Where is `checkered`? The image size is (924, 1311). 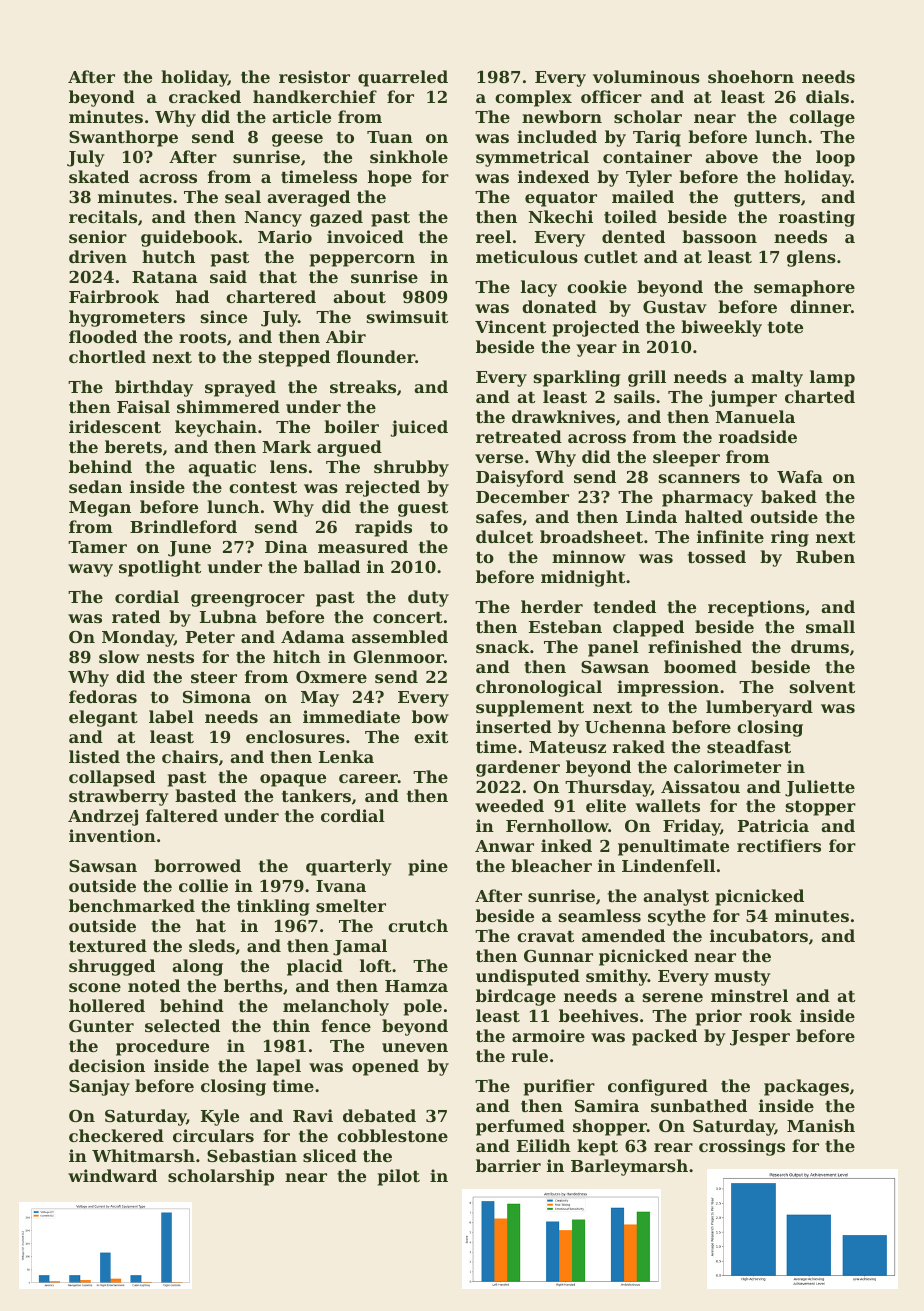
checkered is located at coordinates (116, 1135).
